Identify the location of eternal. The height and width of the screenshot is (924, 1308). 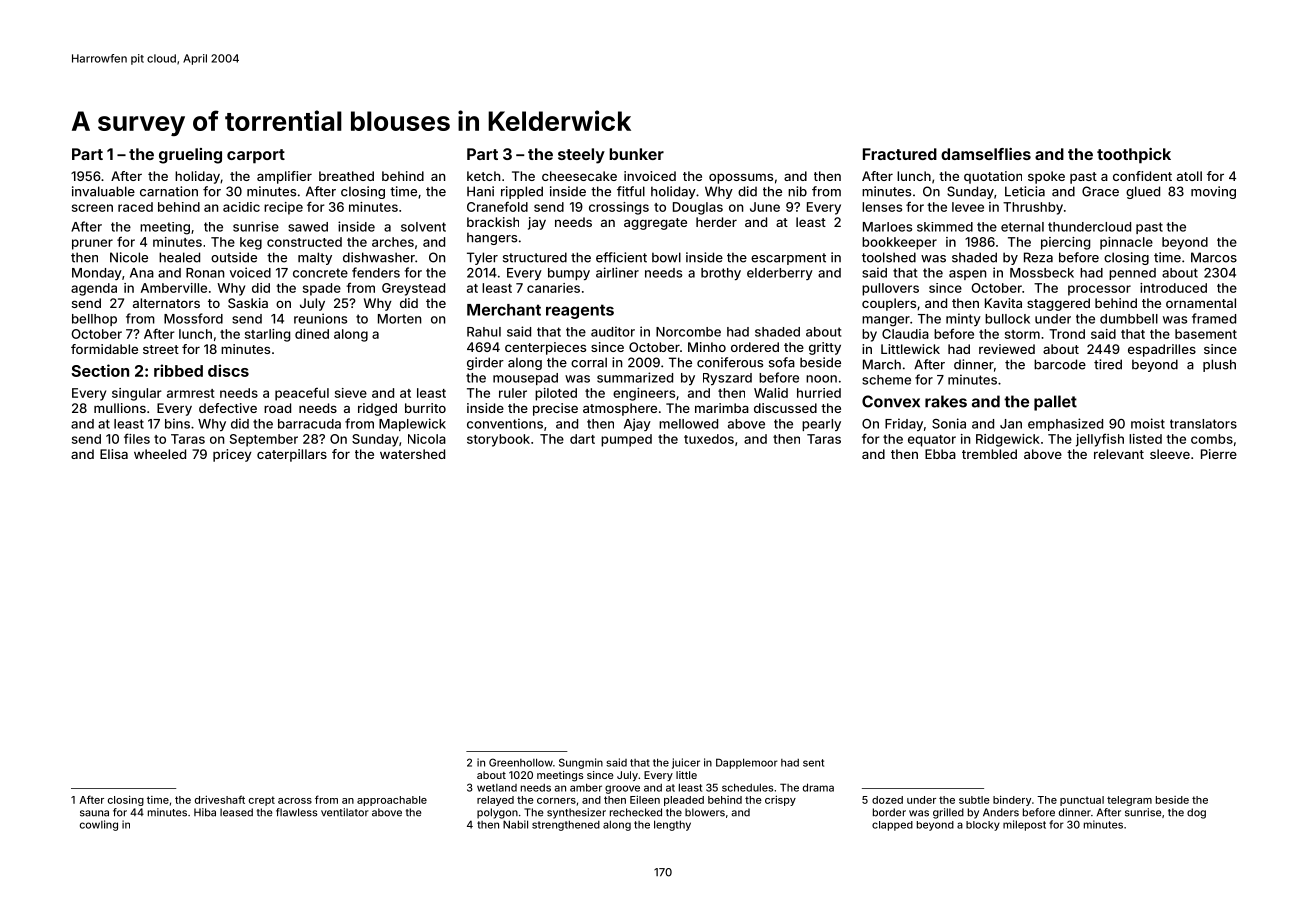
(1022, 227).
